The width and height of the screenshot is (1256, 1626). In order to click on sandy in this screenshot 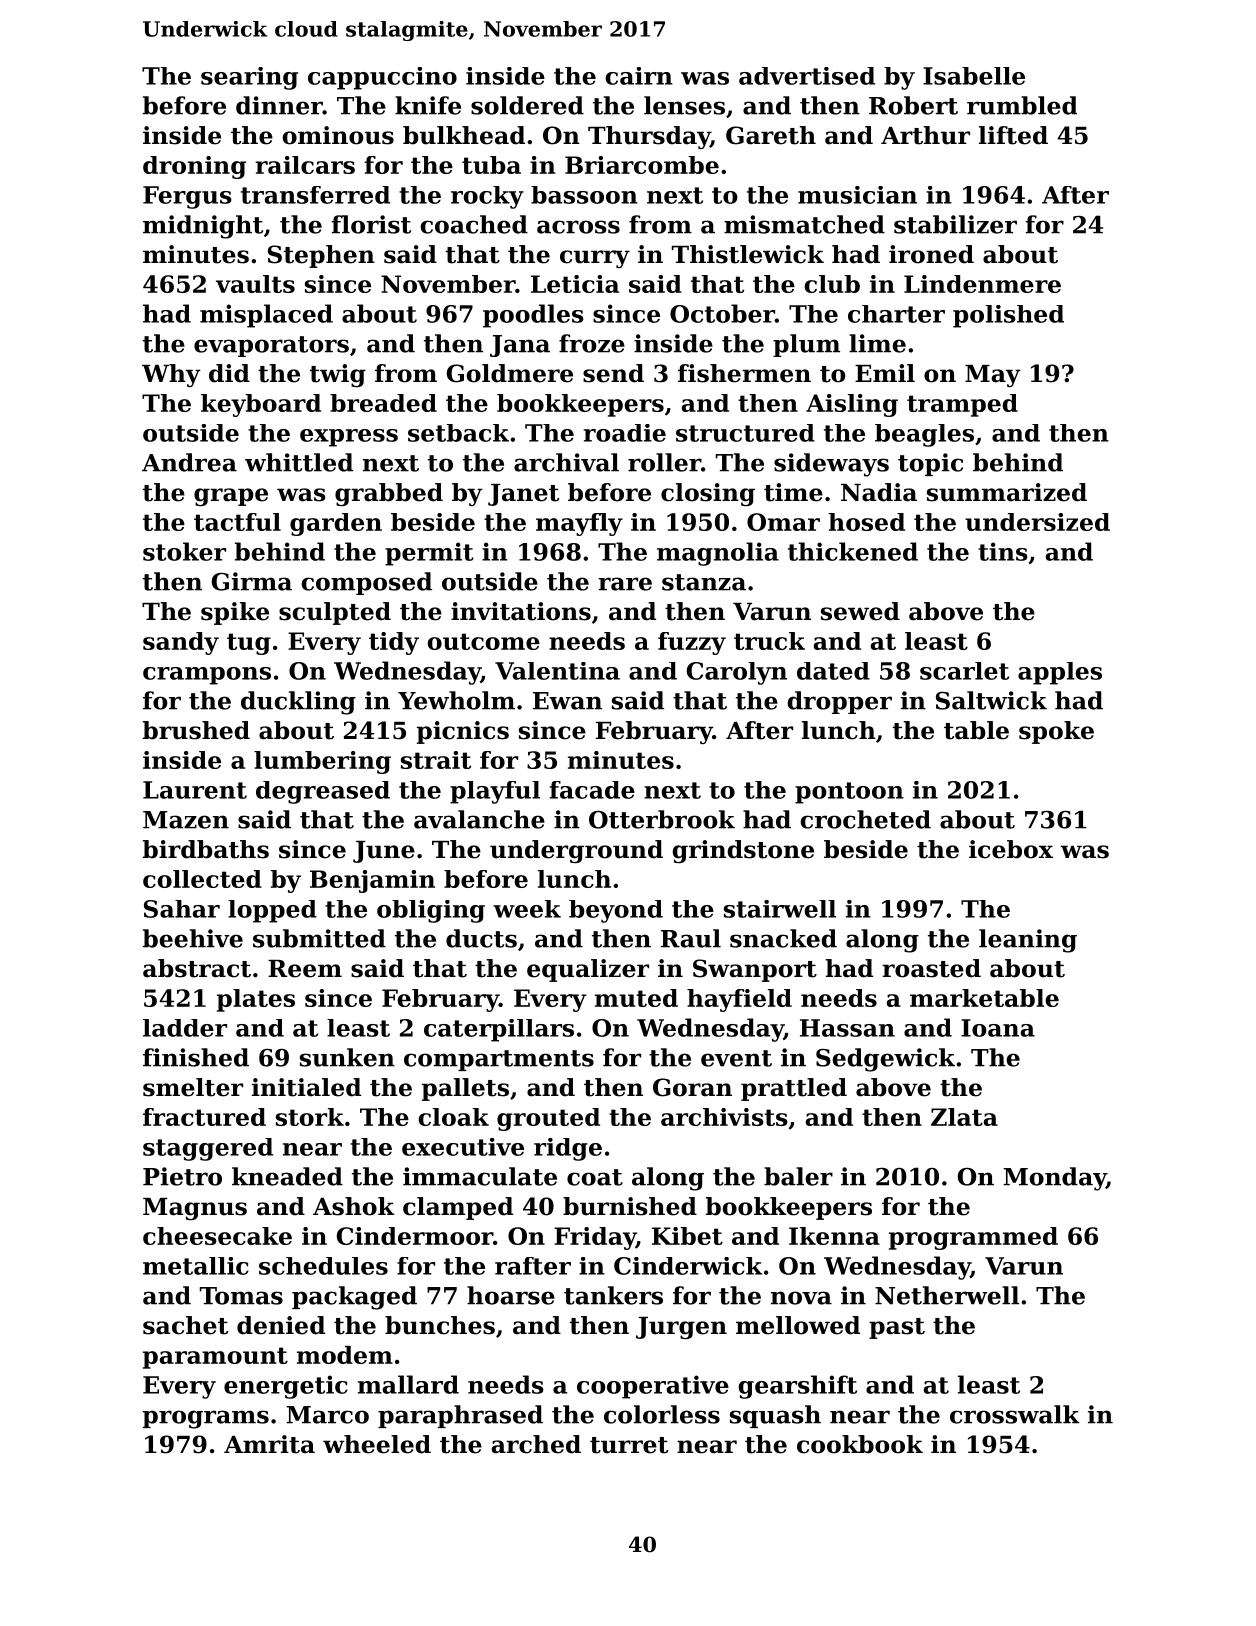, I will do `click(181, 643)`.
